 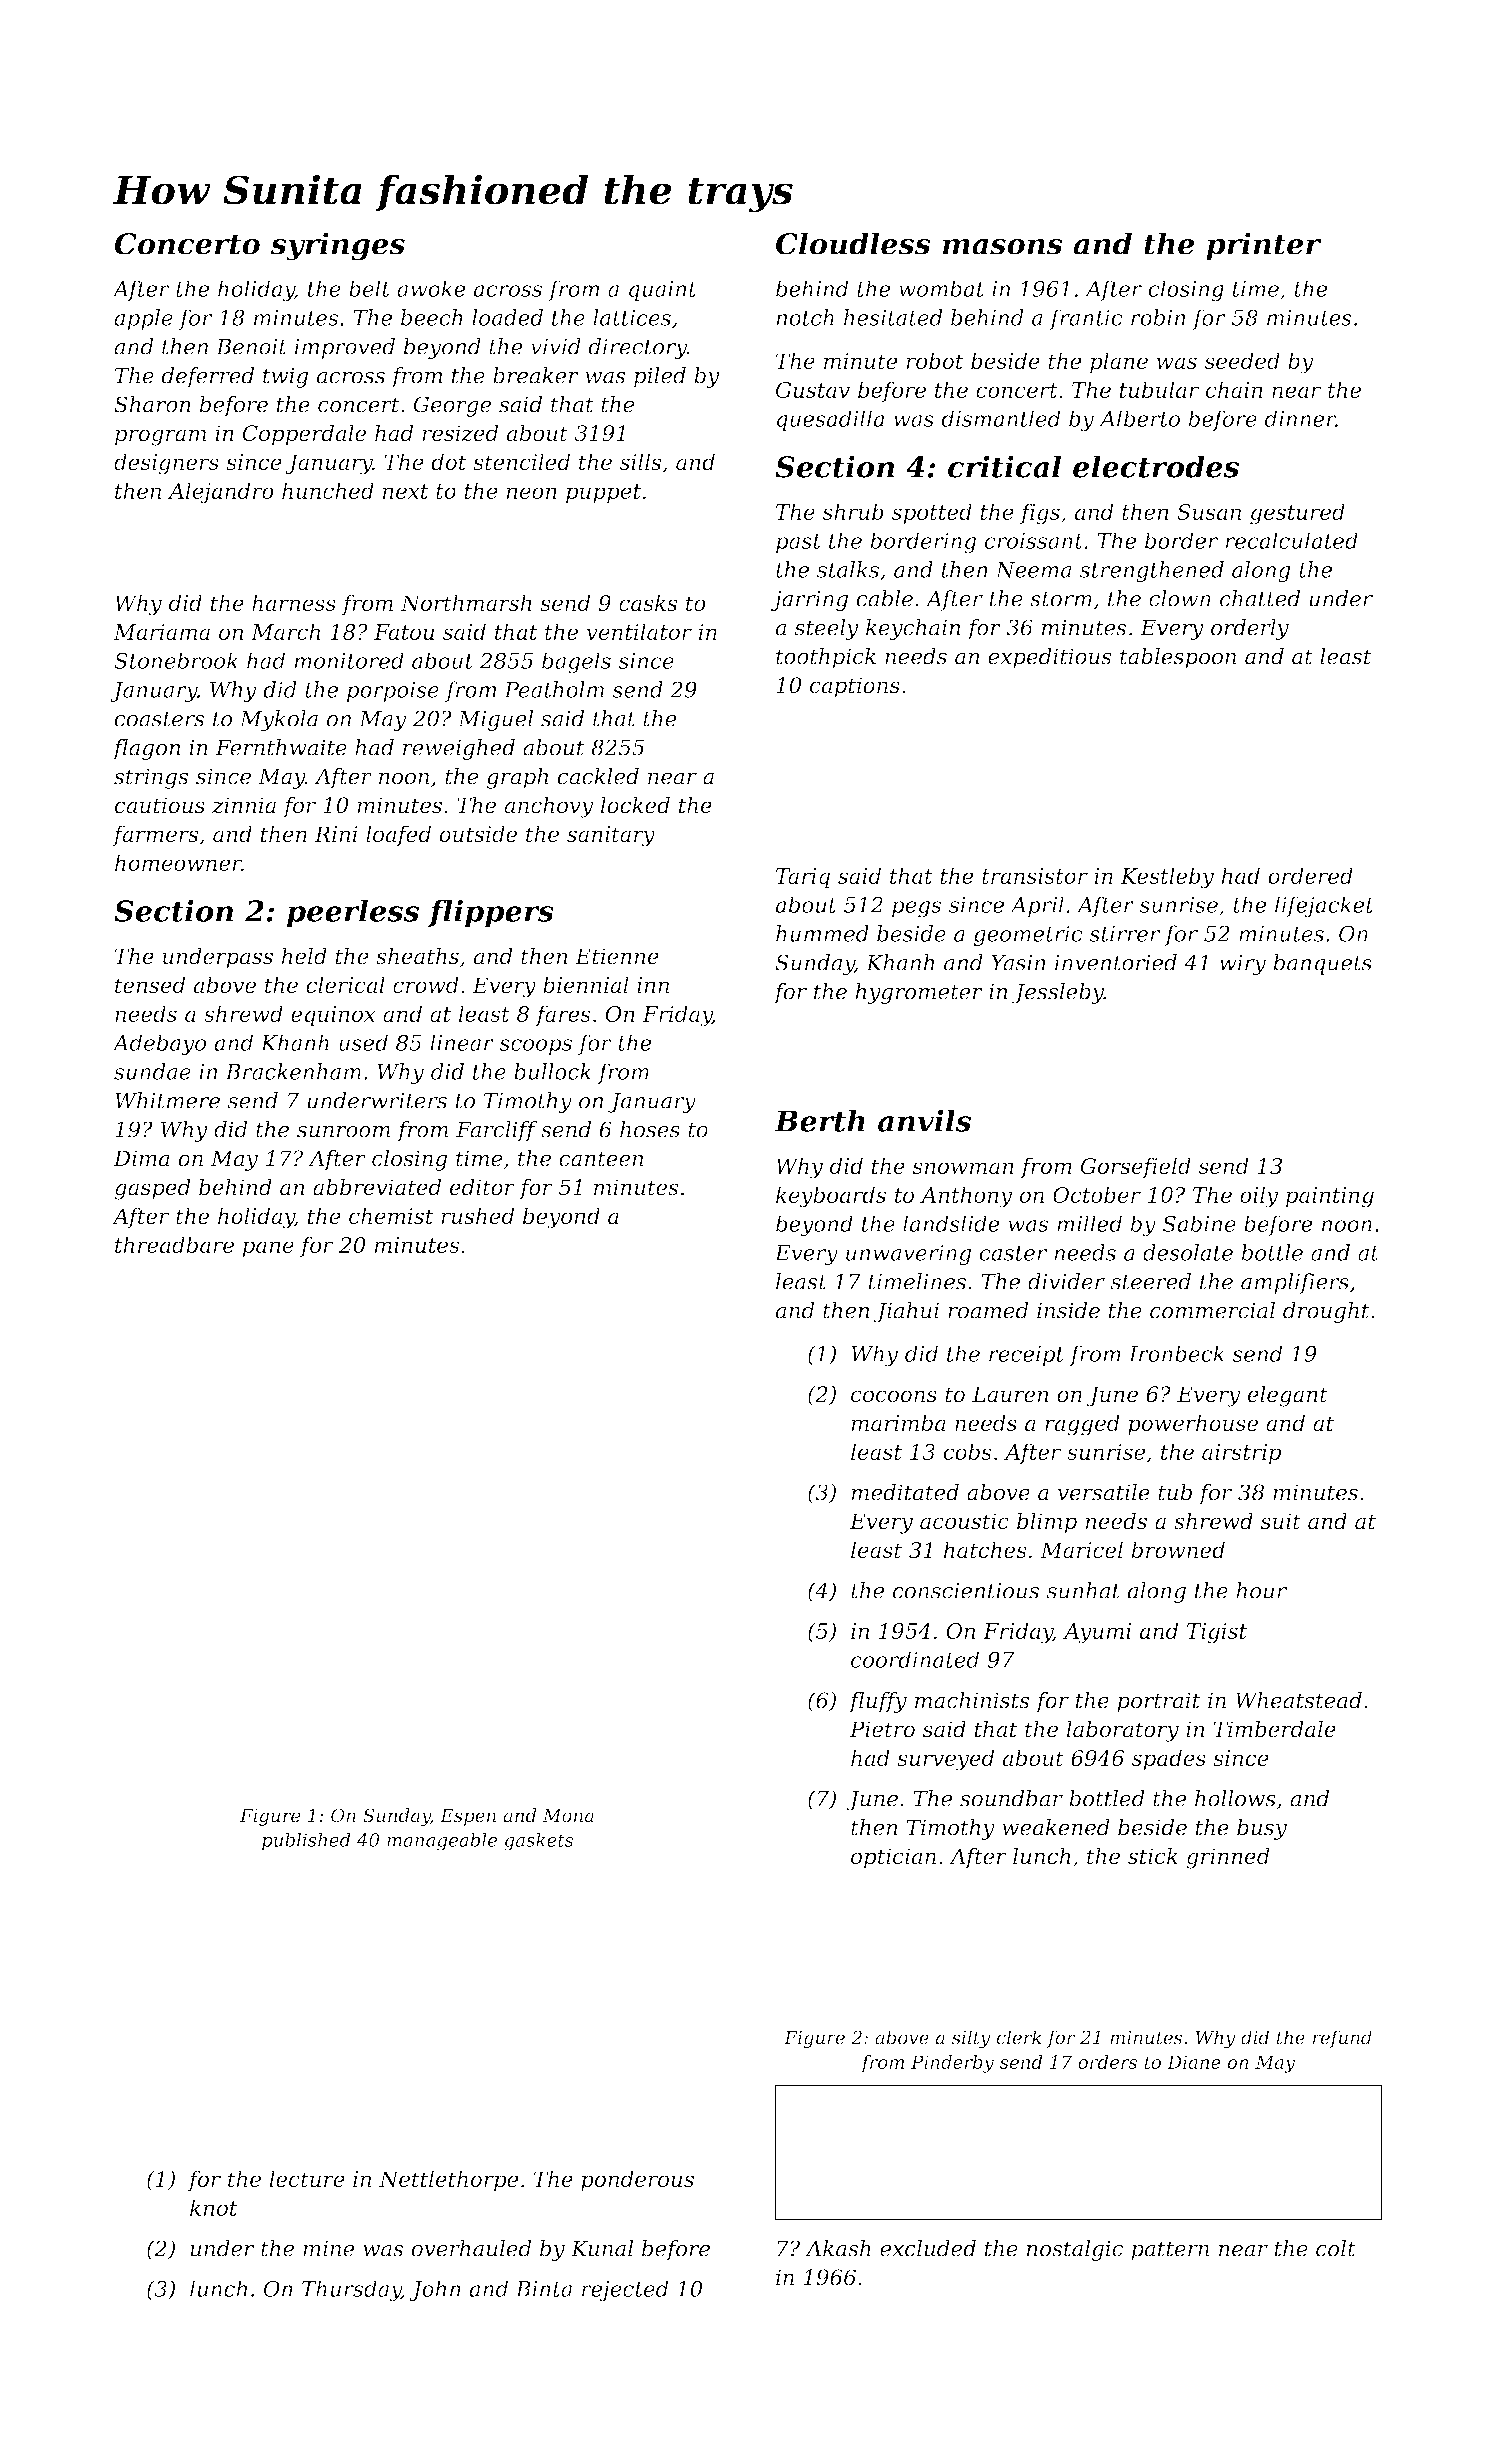 I want to click on threadbare, so click(x=174, y=1244).
